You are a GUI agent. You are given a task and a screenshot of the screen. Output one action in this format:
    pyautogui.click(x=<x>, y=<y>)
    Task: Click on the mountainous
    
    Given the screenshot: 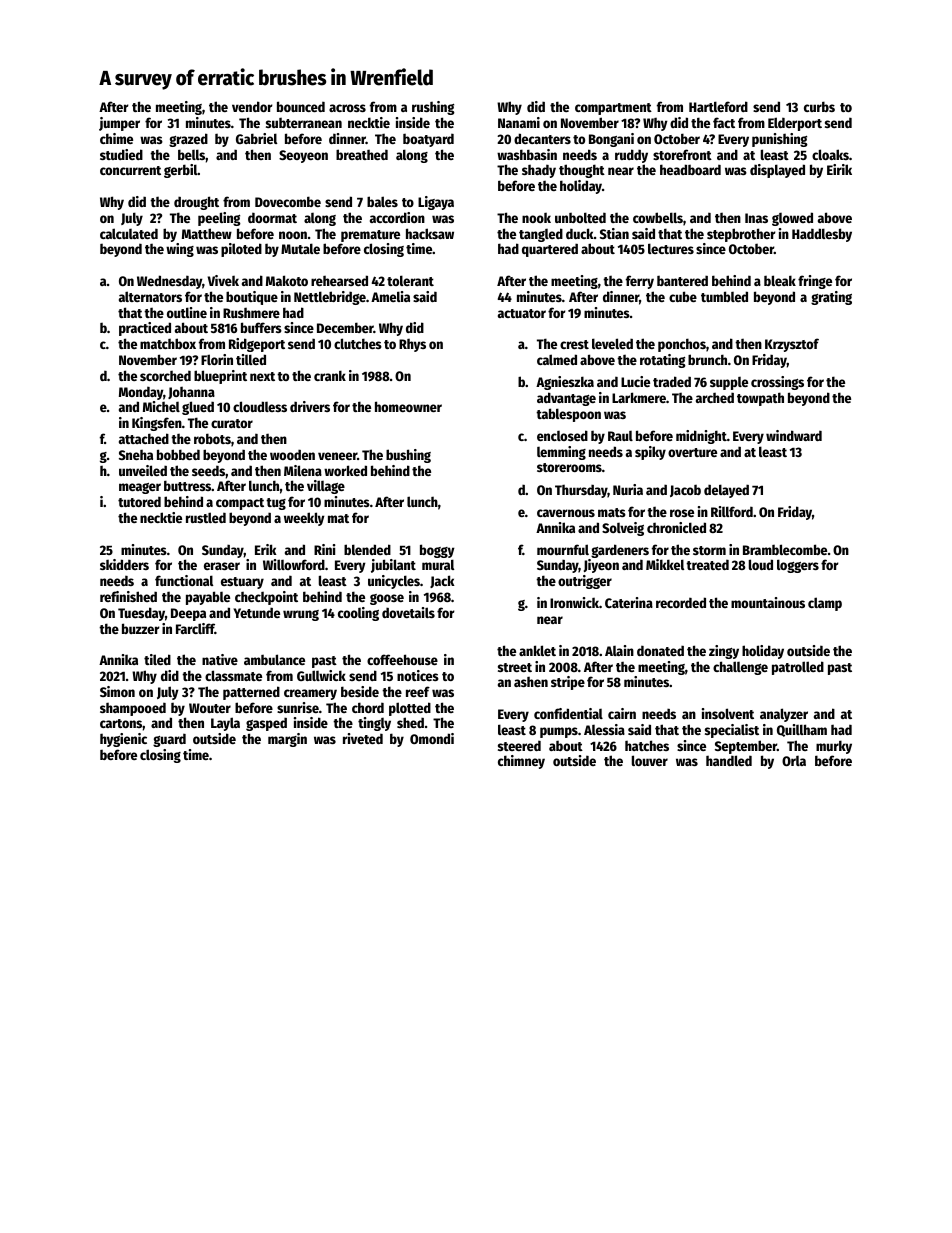 What is the action you would take?
    pyautogui.click(x=768, y=602)
